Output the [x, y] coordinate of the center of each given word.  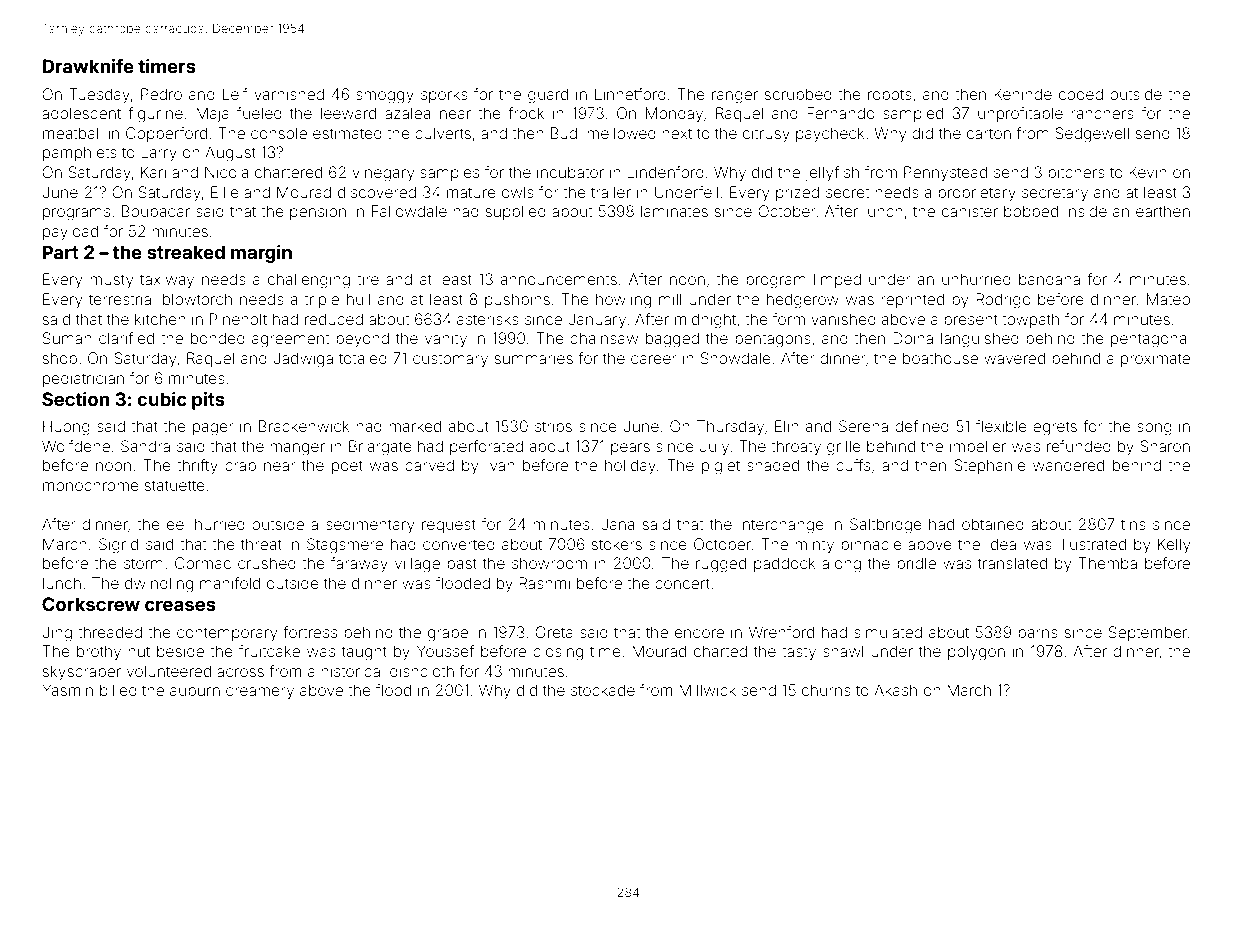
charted [720, 651]
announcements [558, 279]
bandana [1049, 279]
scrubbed [798, 94]
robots [890, 94]
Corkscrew [91, 604]
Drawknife [88, 66]
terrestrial [122, 299]
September [1148, 633]
